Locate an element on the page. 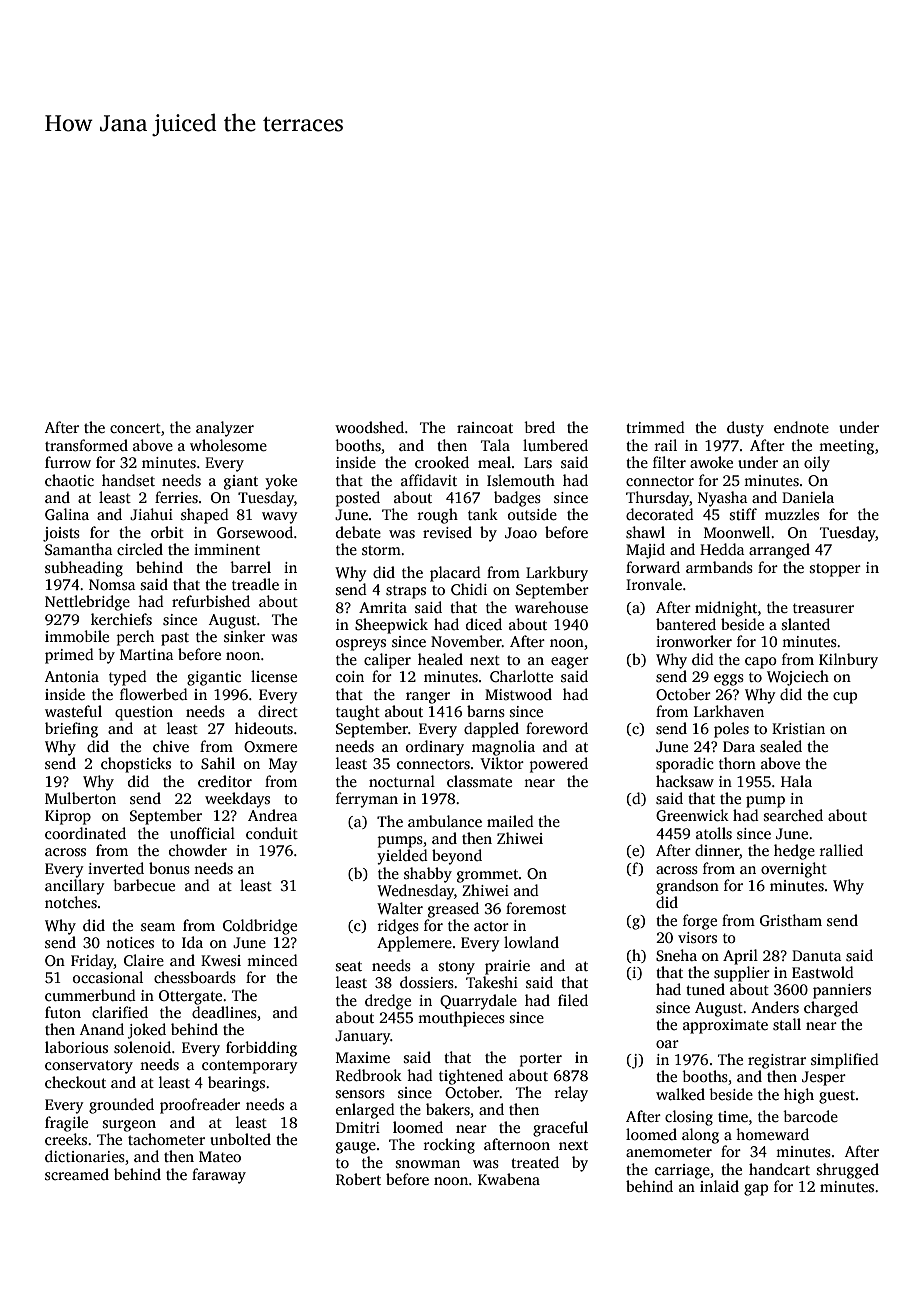 This document has height=1308, width=924. stopper is located at coordinates (835, 570).
